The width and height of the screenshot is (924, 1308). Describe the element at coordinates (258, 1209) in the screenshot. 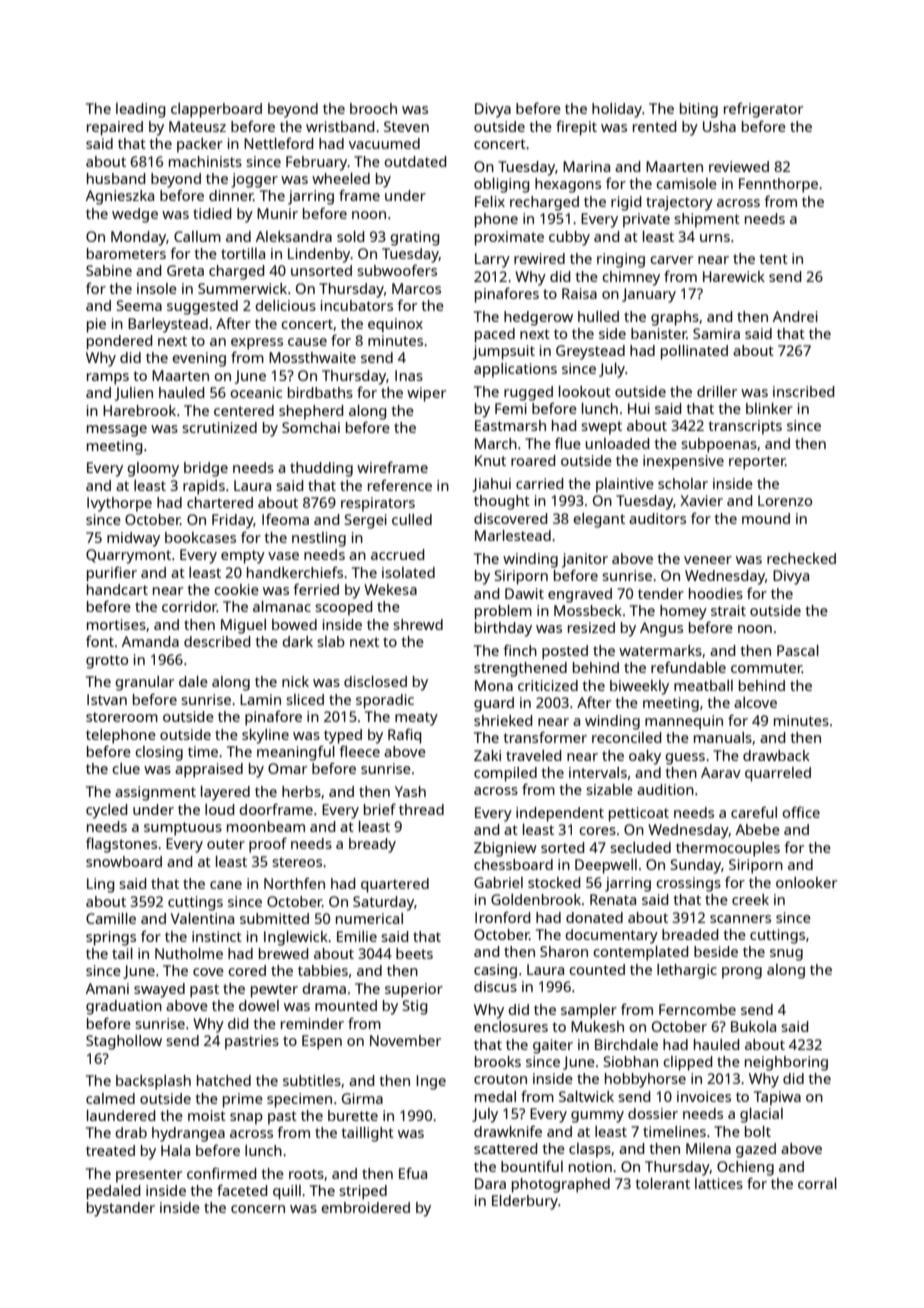

I see `concern` at that location.
